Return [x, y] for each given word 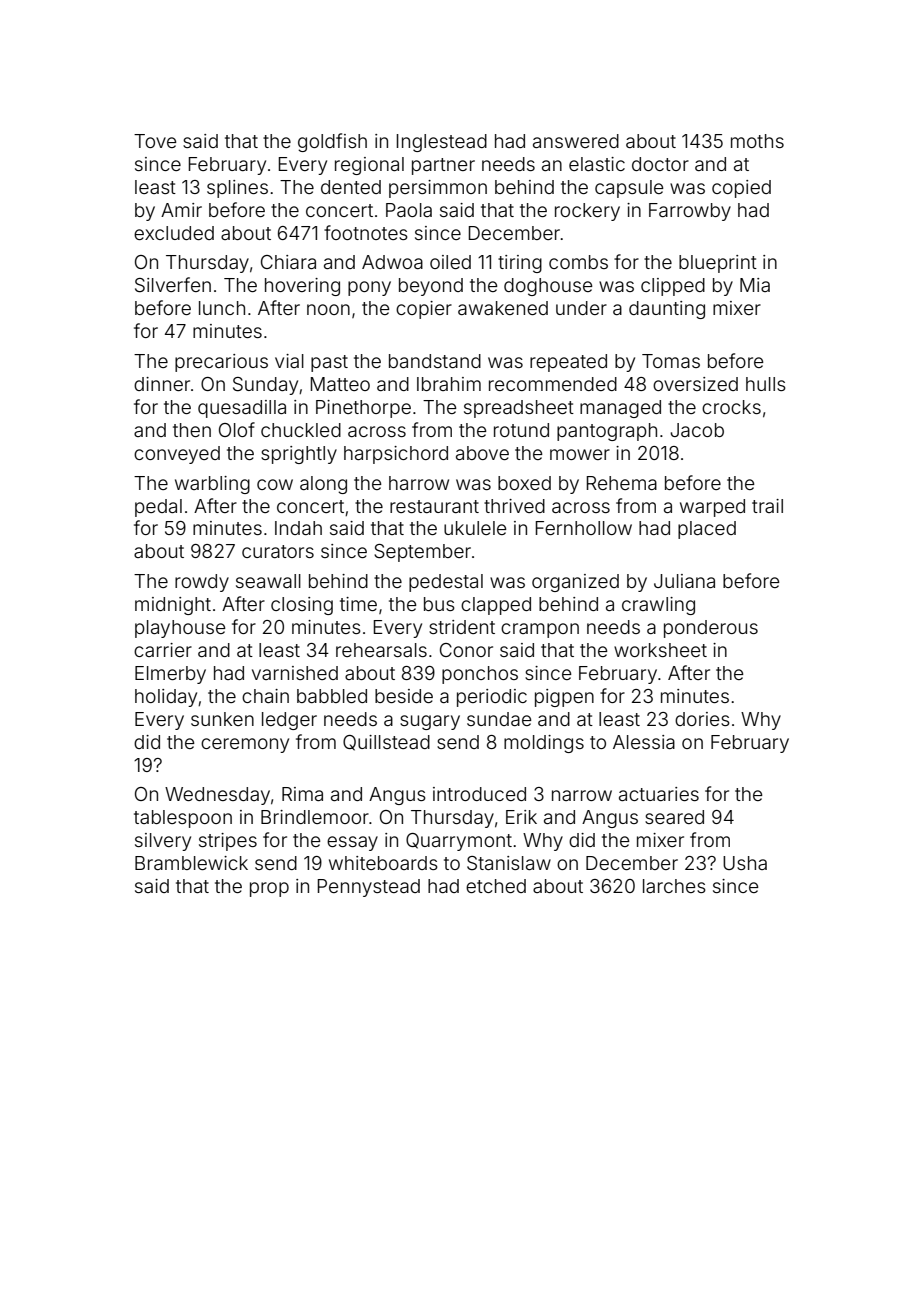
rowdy [202, 583]
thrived [514, 506]
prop [269, 889]
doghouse [548, 287]
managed [620, 409]
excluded [174, 233]
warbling [212, 485]
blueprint [718, 264]
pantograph [607, 432]
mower [580, 454]
